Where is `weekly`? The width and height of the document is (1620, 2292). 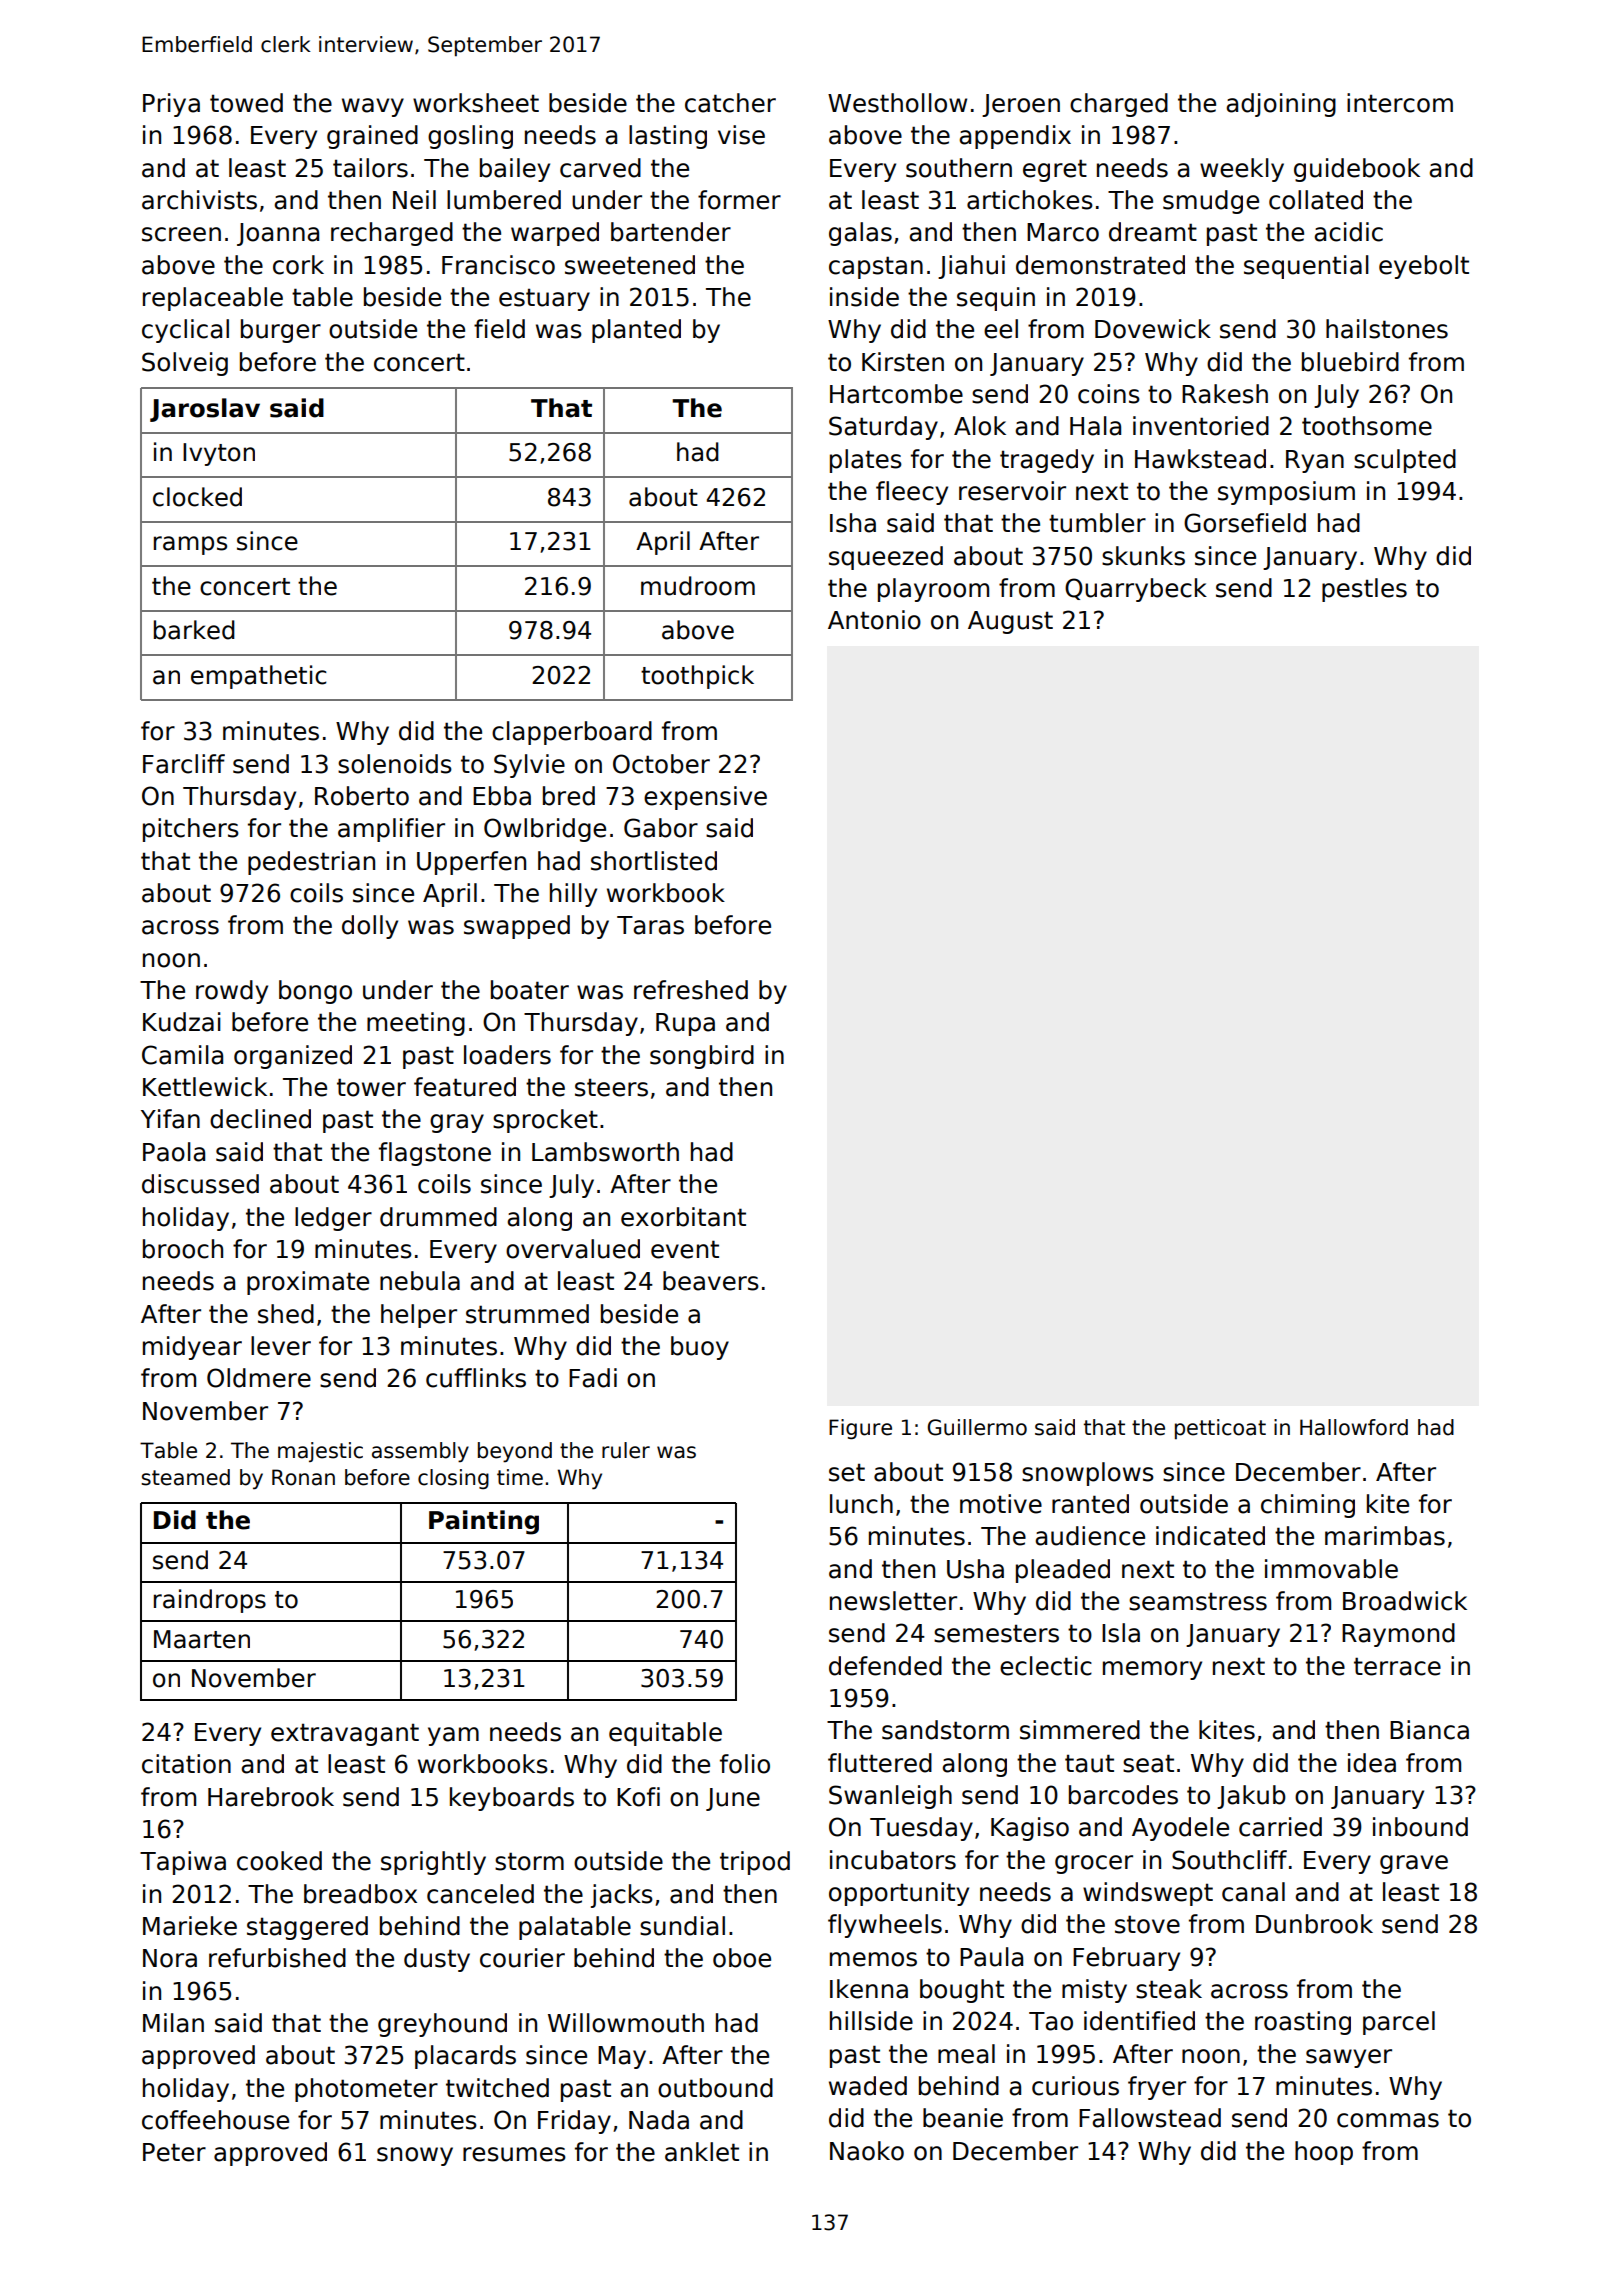 weekly is located at coordinates (1242, 170).
